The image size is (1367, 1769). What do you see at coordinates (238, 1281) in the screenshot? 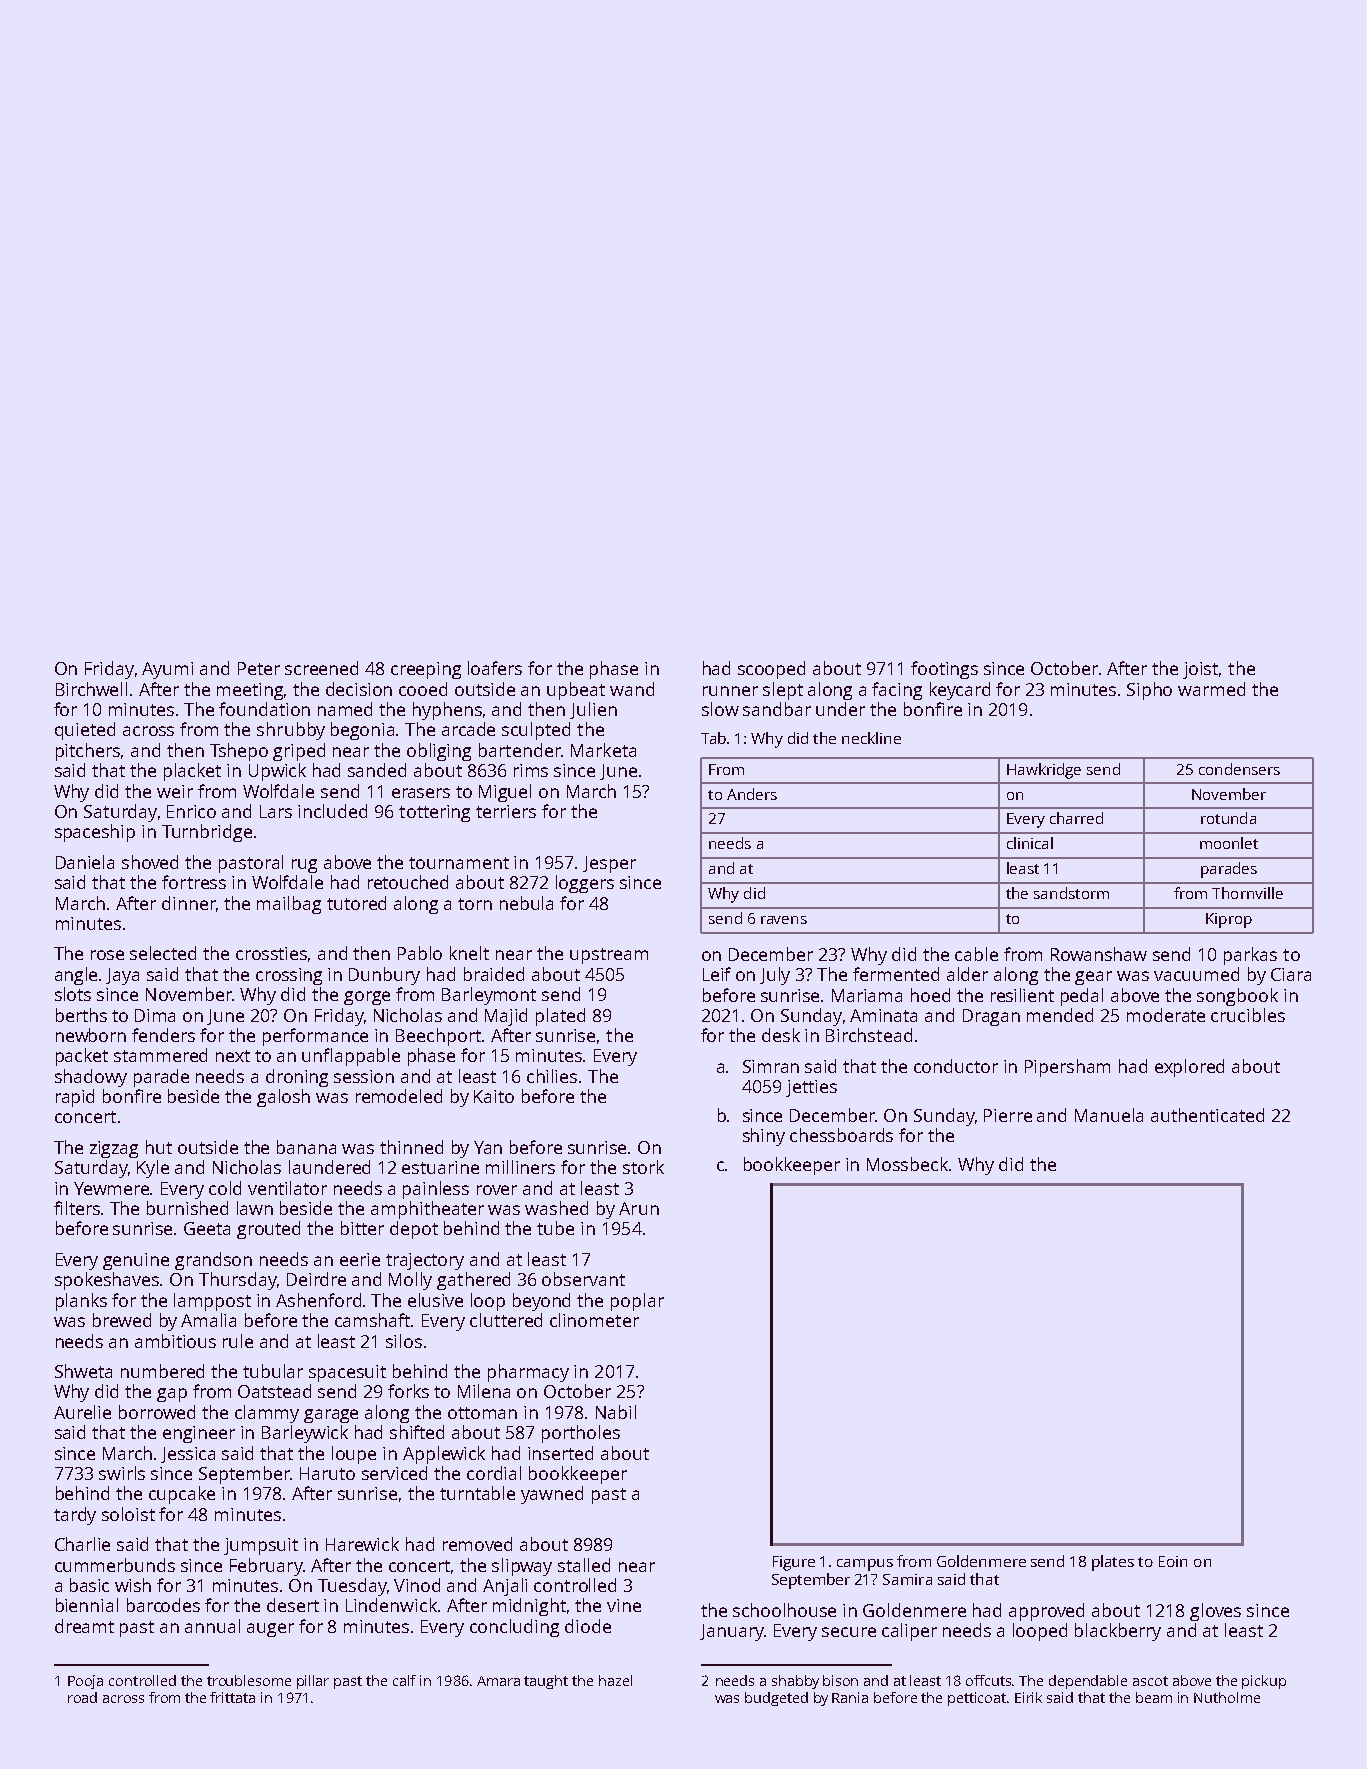
I see `Thursday` at bounding box center [238, 1281].
